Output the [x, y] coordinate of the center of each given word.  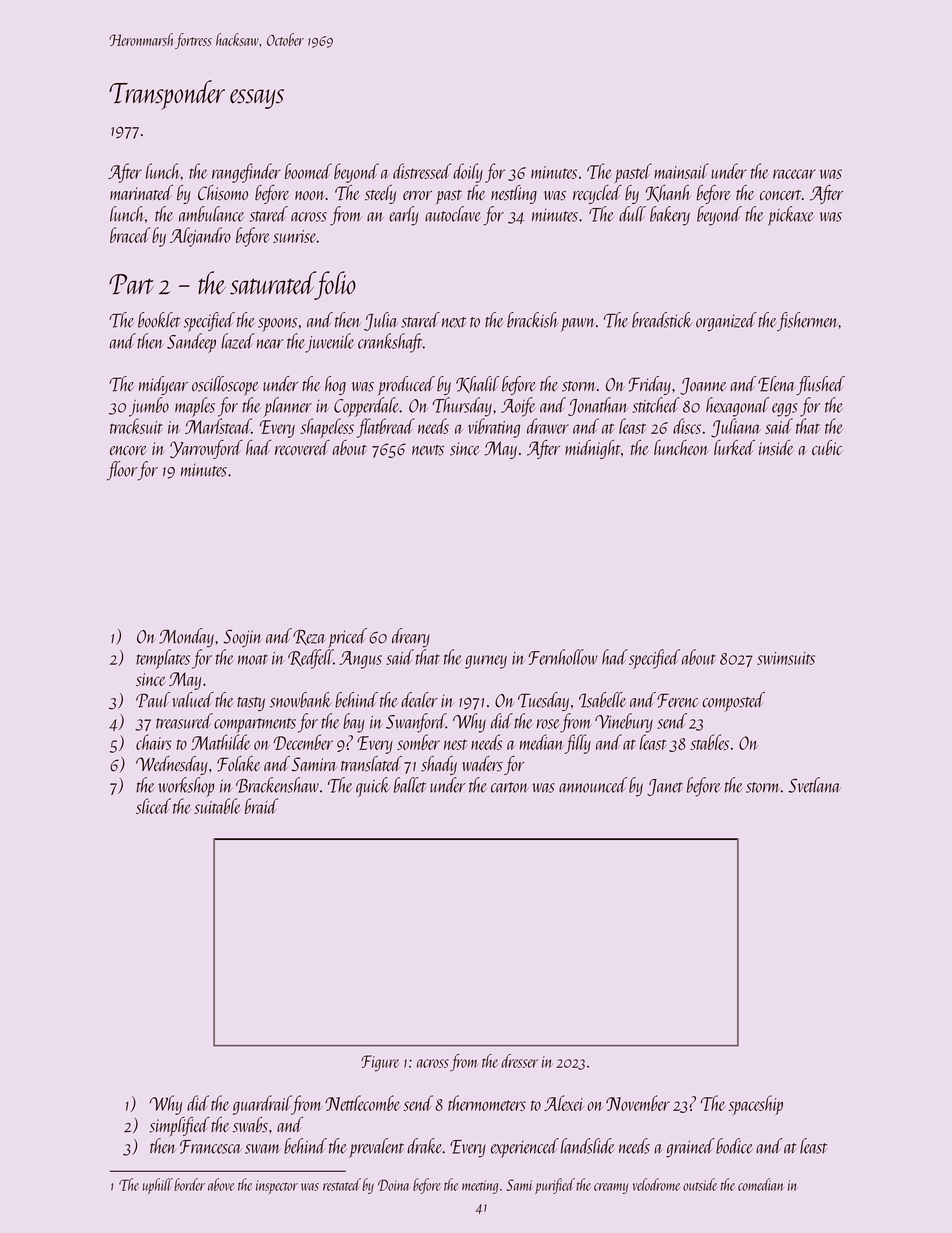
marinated [141, 192]
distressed [422, 171]
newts [428, 450]
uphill [158, 1186]
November [638, 1103]
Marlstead [218, 426]
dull [632, 214]
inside [776, 448]
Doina [393, 1185]
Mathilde [221, 742]
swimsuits [786, 658]
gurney [486, 662]
